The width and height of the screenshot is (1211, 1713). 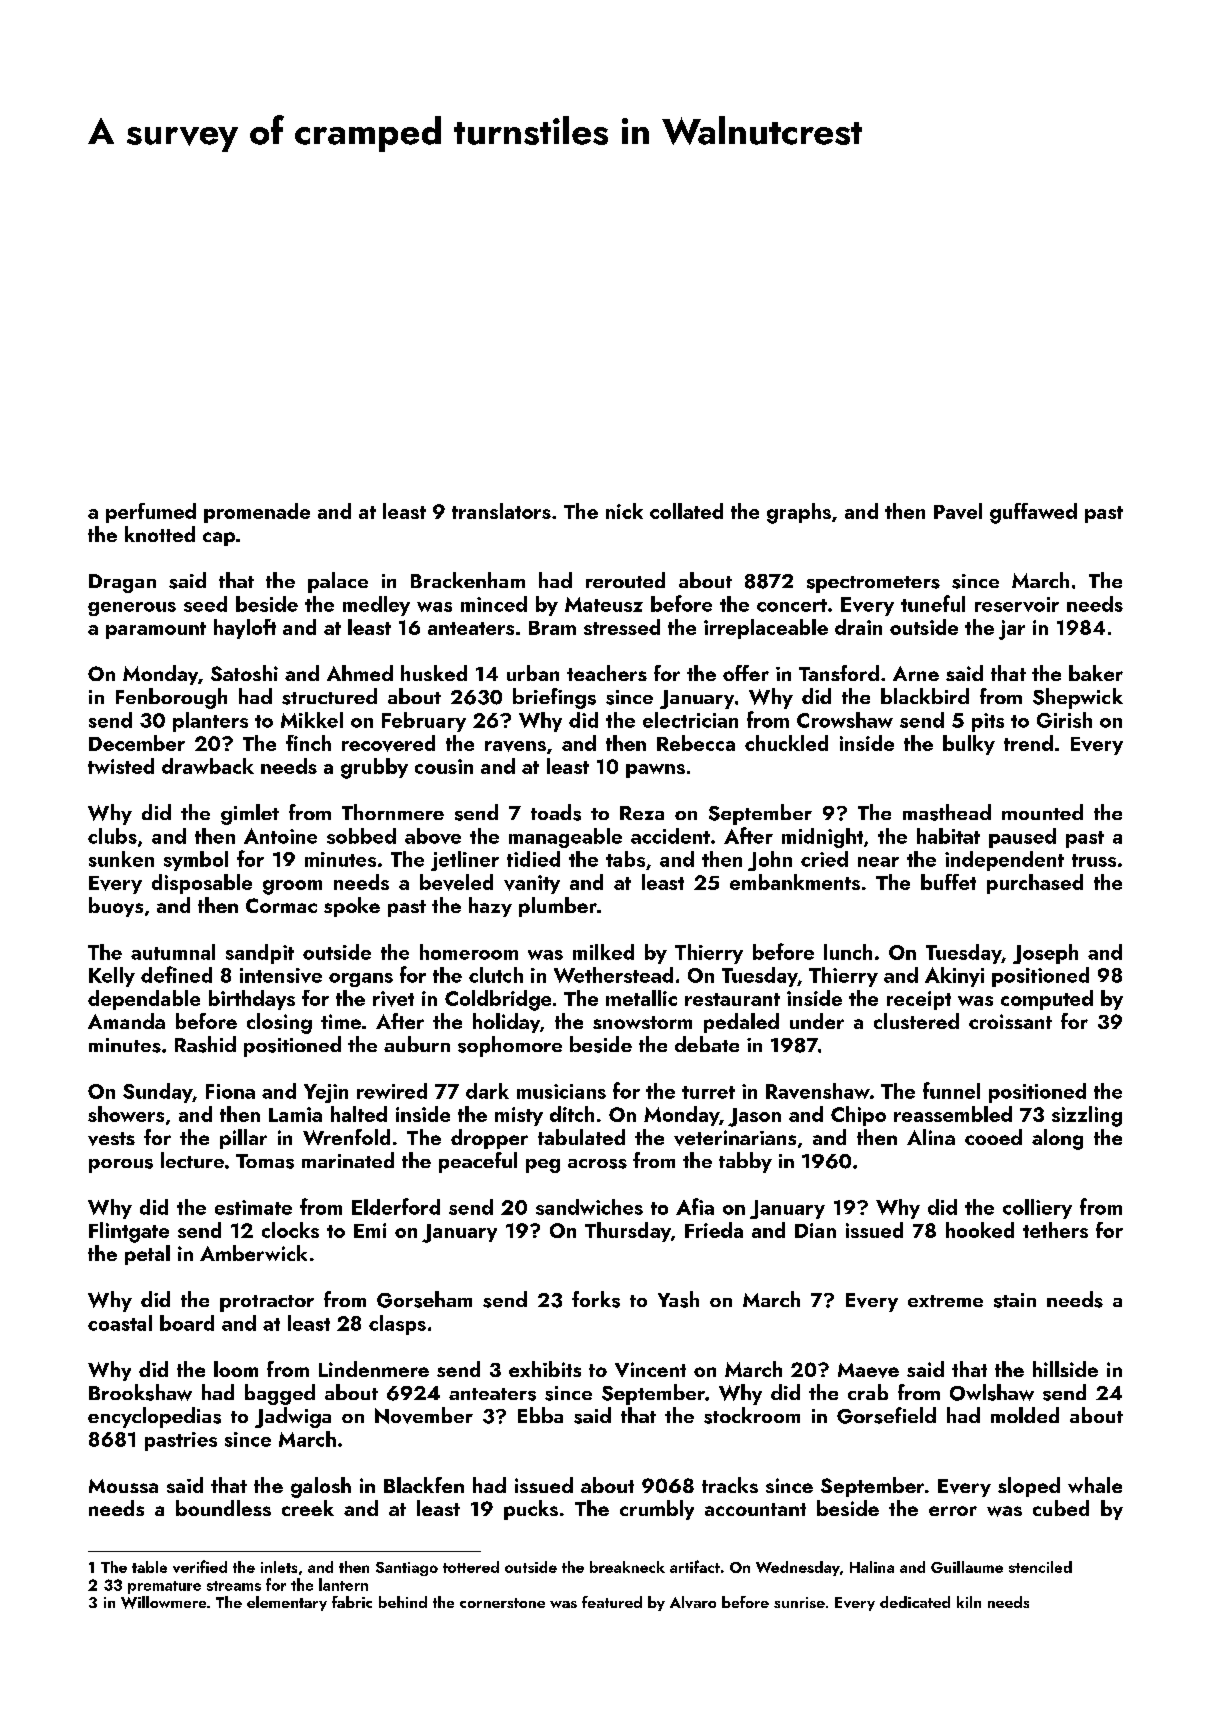 What do you see at coordinates (210, 722) in the screenshot?
I see `planters` at bounding box center [210, 722].
